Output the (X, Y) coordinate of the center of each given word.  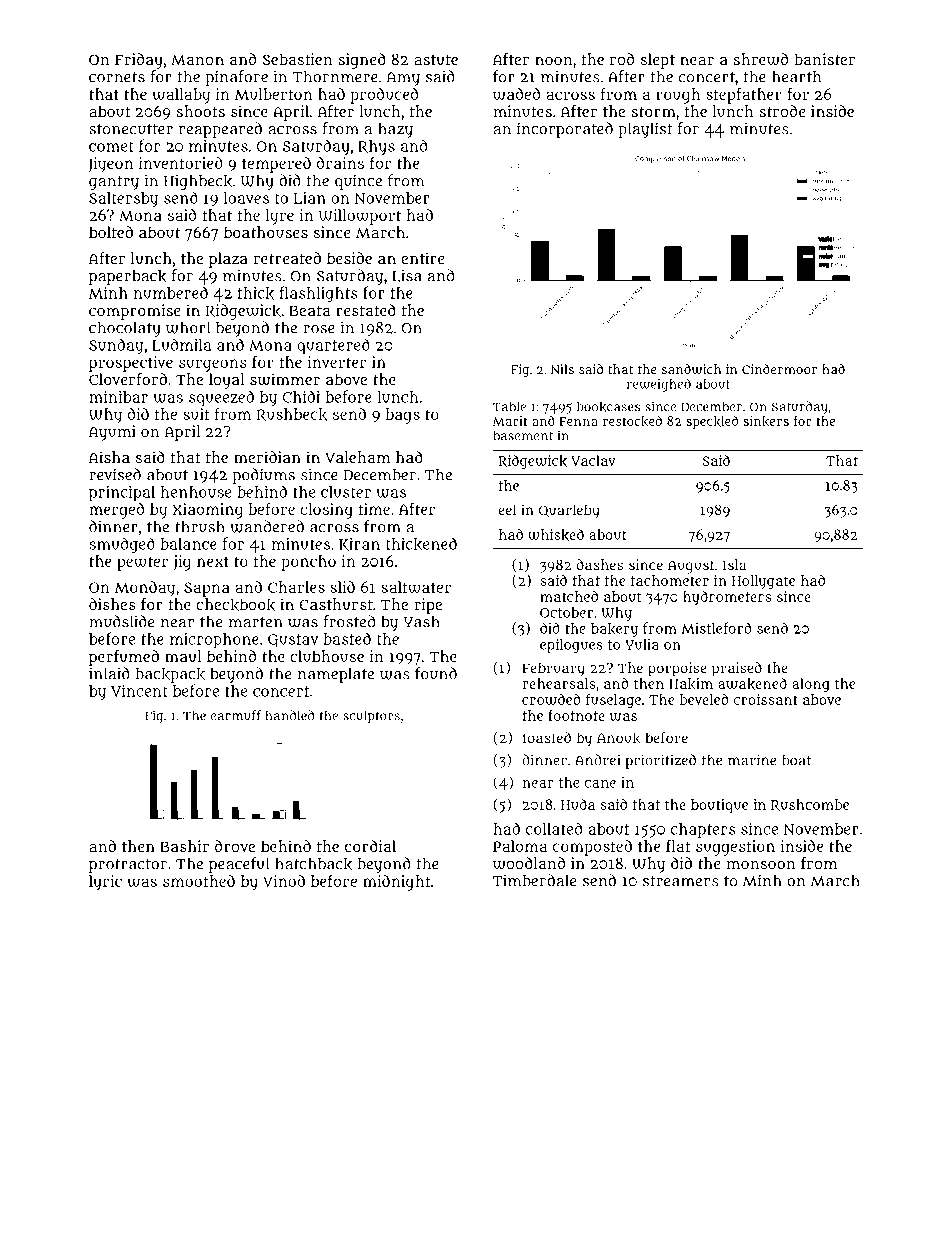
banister (824, 59)
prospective (131, 364)
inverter (336, 362)
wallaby (181, 96)
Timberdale (534, 880)
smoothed (199, 881)
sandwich (691, 369)
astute (436, 60)
